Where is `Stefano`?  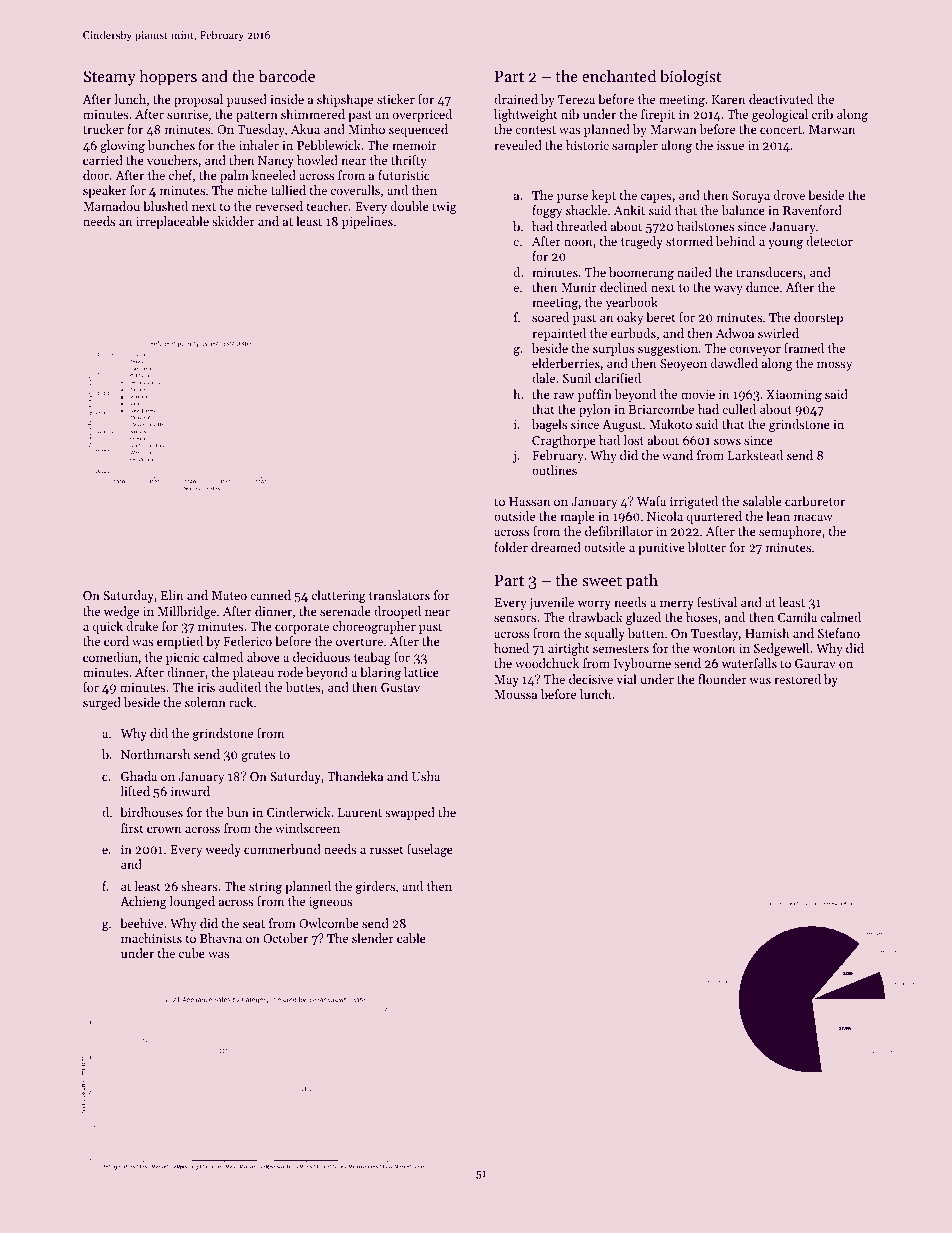
Stefano is located at coordinates (839, 633).
